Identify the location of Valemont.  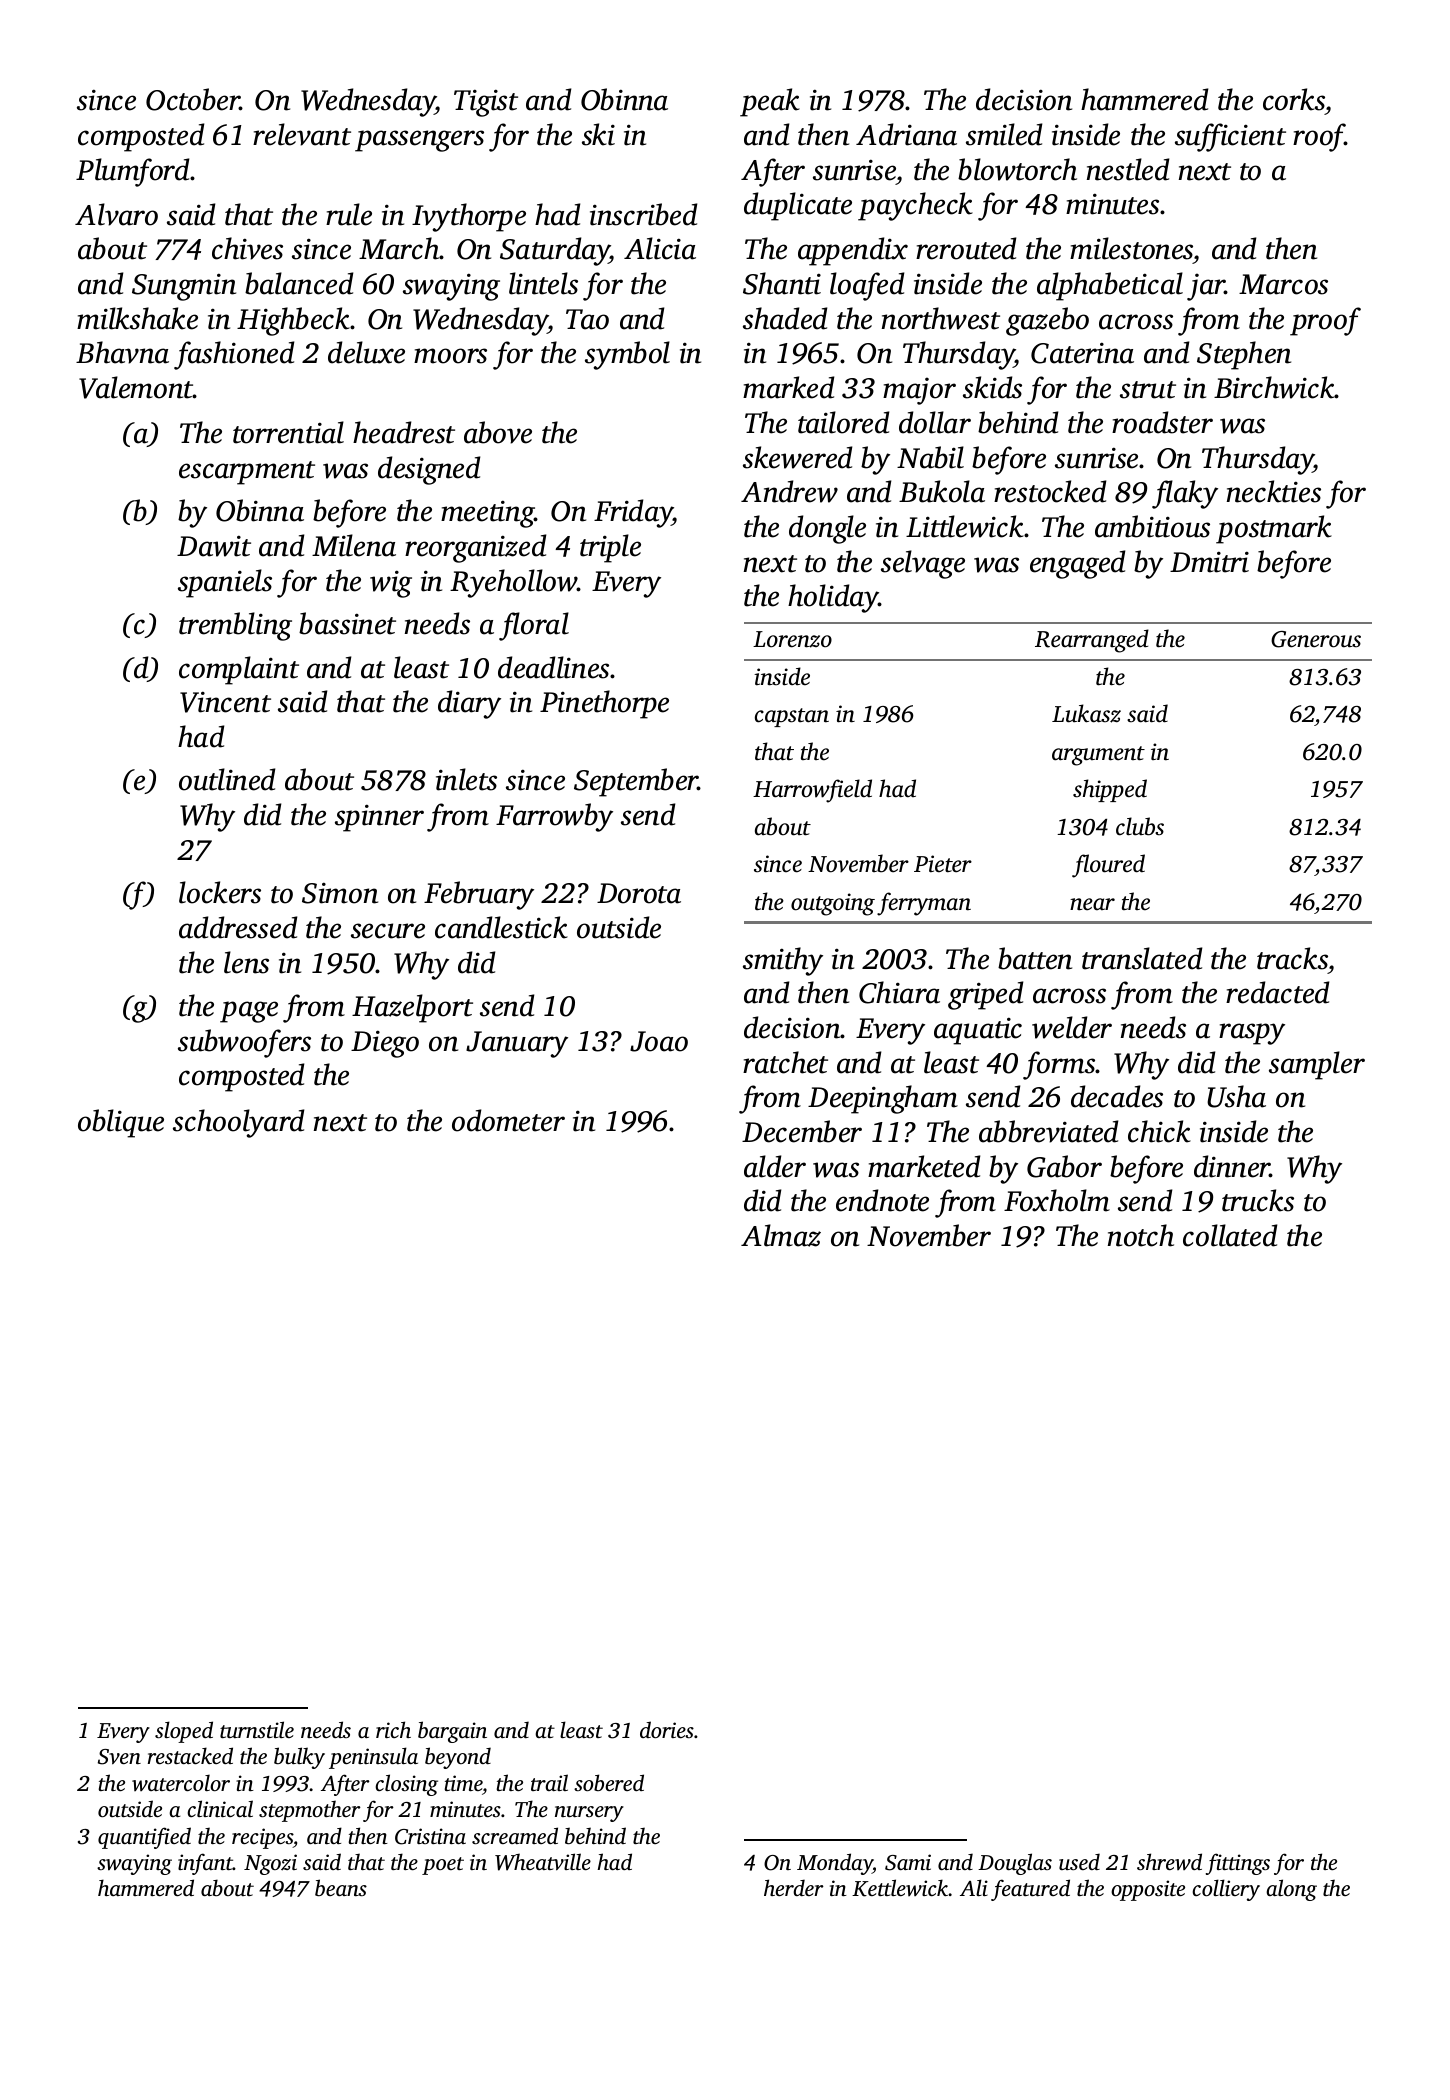
(136, 387).
